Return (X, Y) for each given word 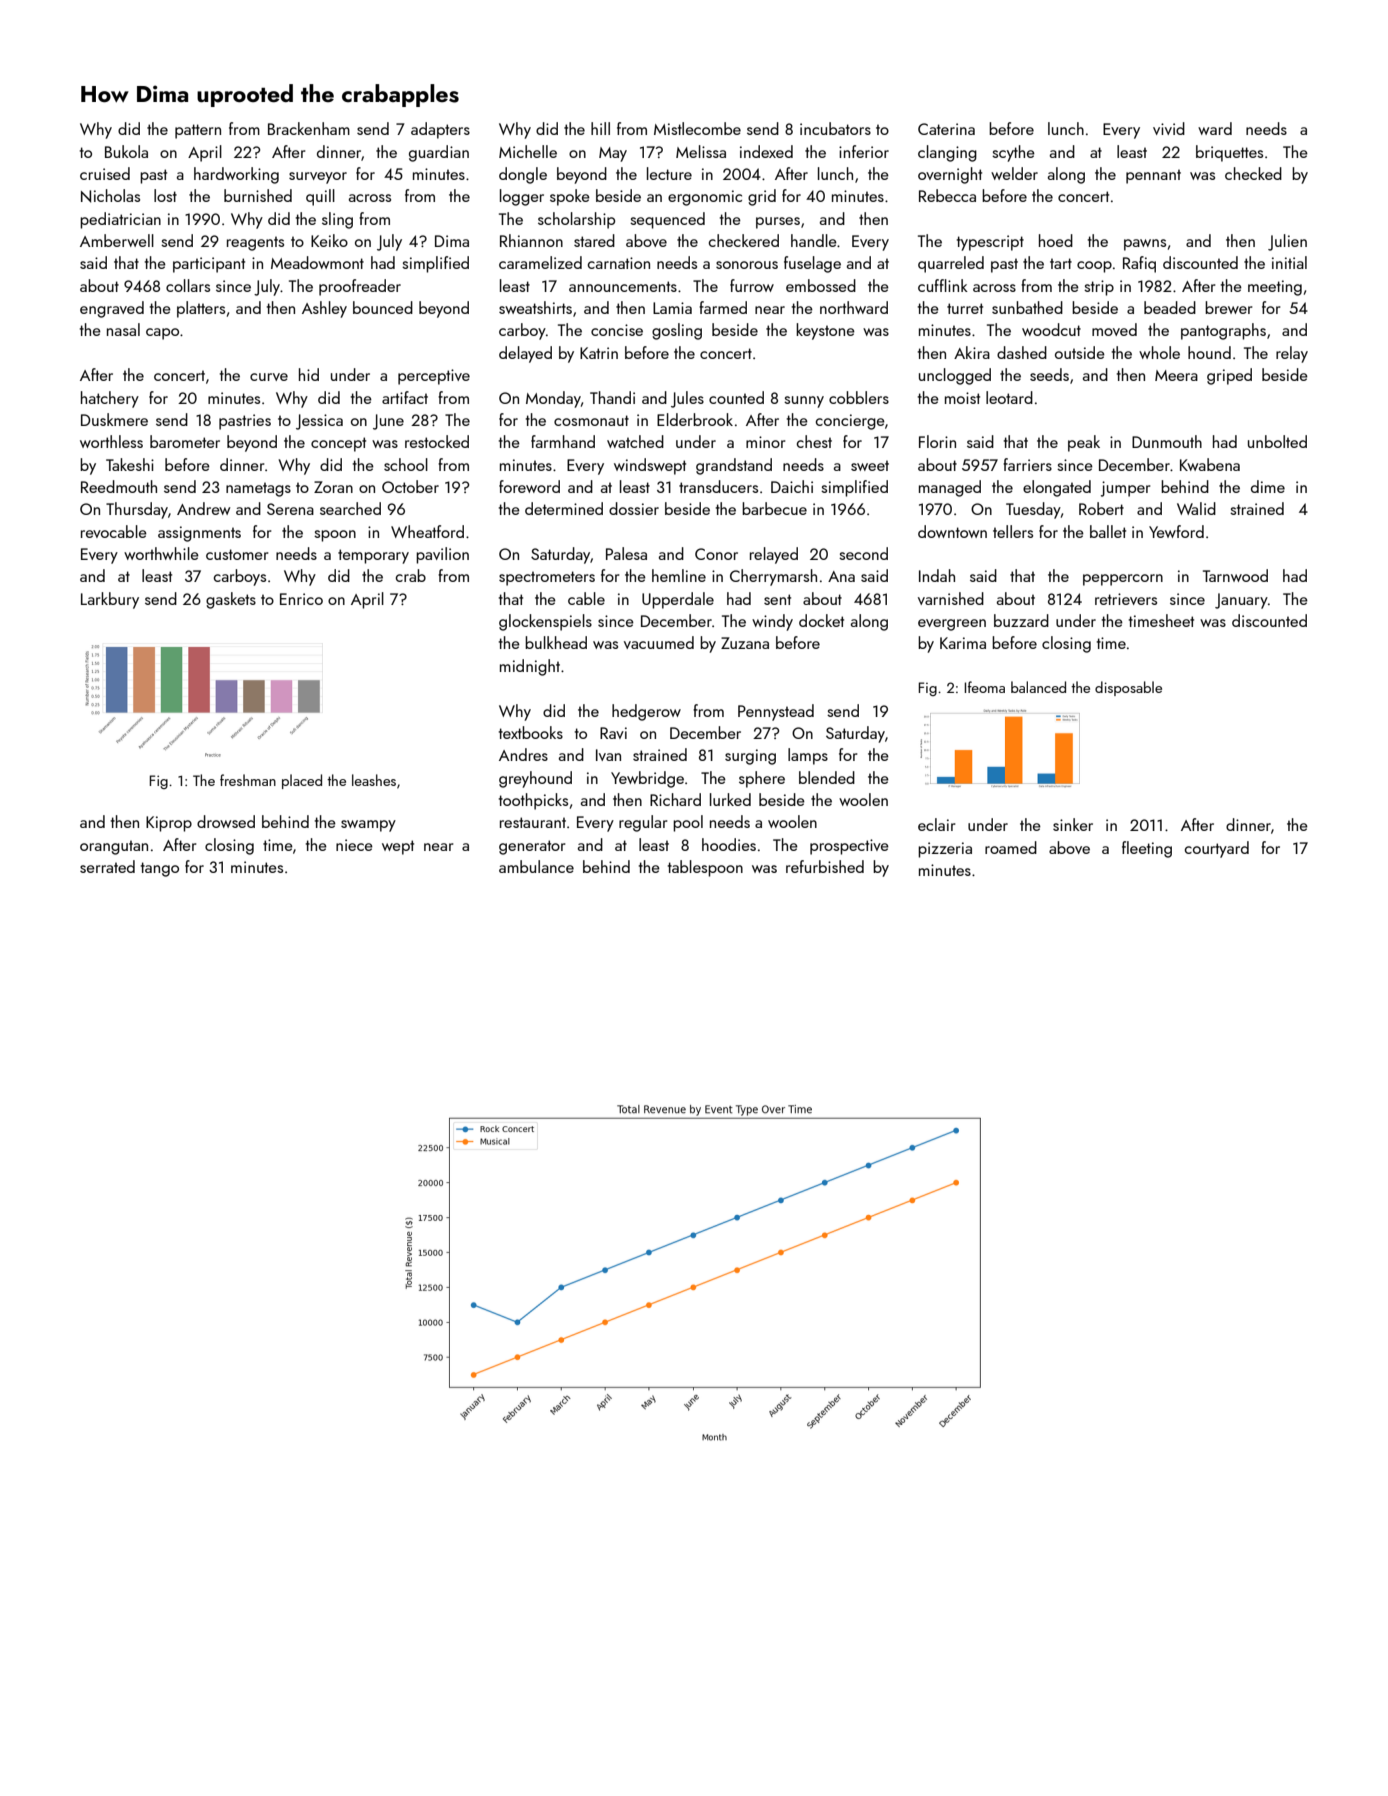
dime (1268, 486)
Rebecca (947, 195)
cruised (105, 173)
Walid (1196, 508)
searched (350, 508)
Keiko (329, 240)
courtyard (1217, 849)
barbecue (774, 508)
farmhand (563, 441)
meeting (1275, 288)
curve (269, 377)
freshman (248, 780)
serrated (107, 866)
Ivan (608, 755)
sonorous (747, 265)
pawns (1145, 245)
